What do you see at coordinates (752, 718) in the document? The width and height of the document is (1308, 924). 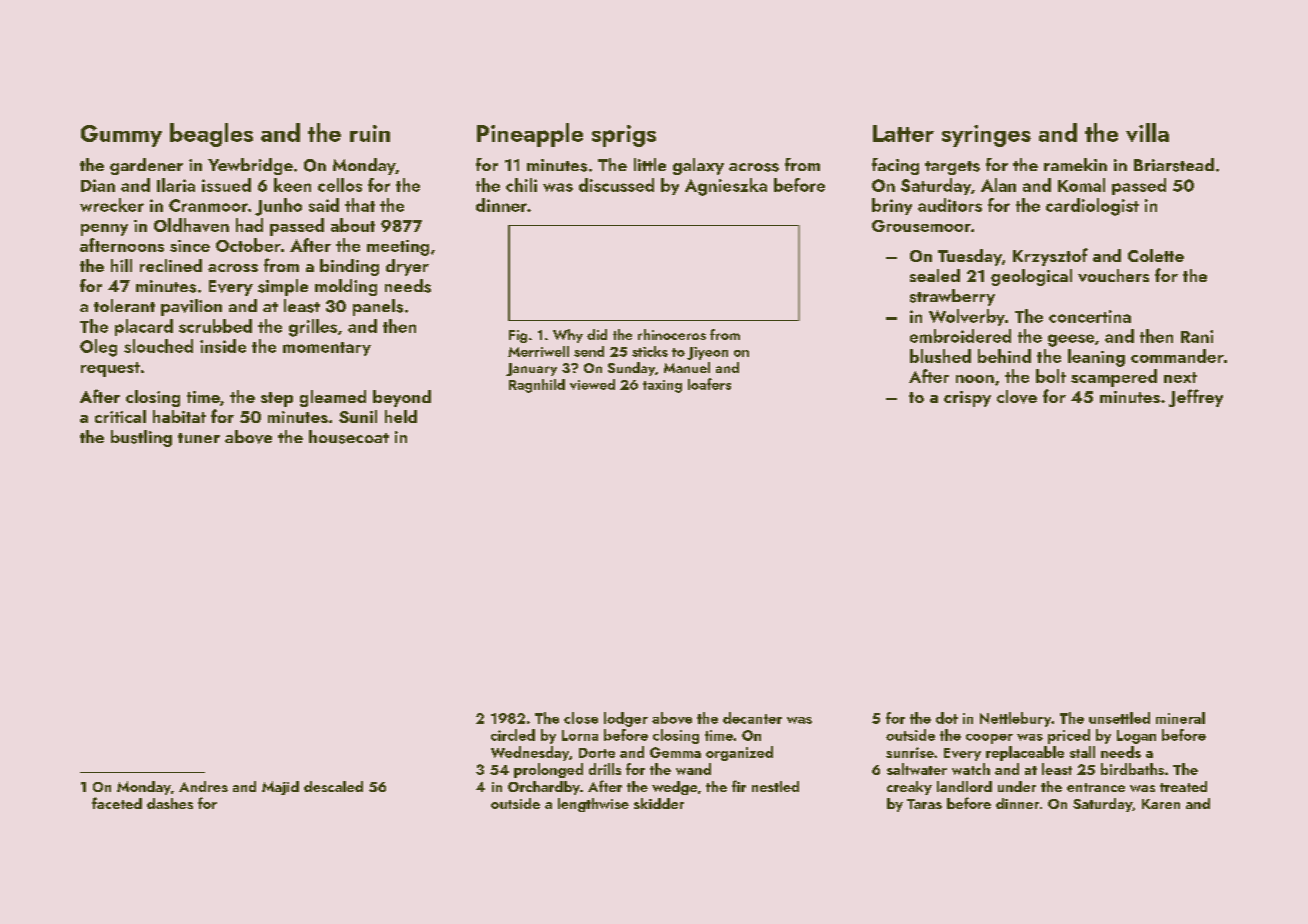 I see `decanter` at bounding box center [752, 718].
